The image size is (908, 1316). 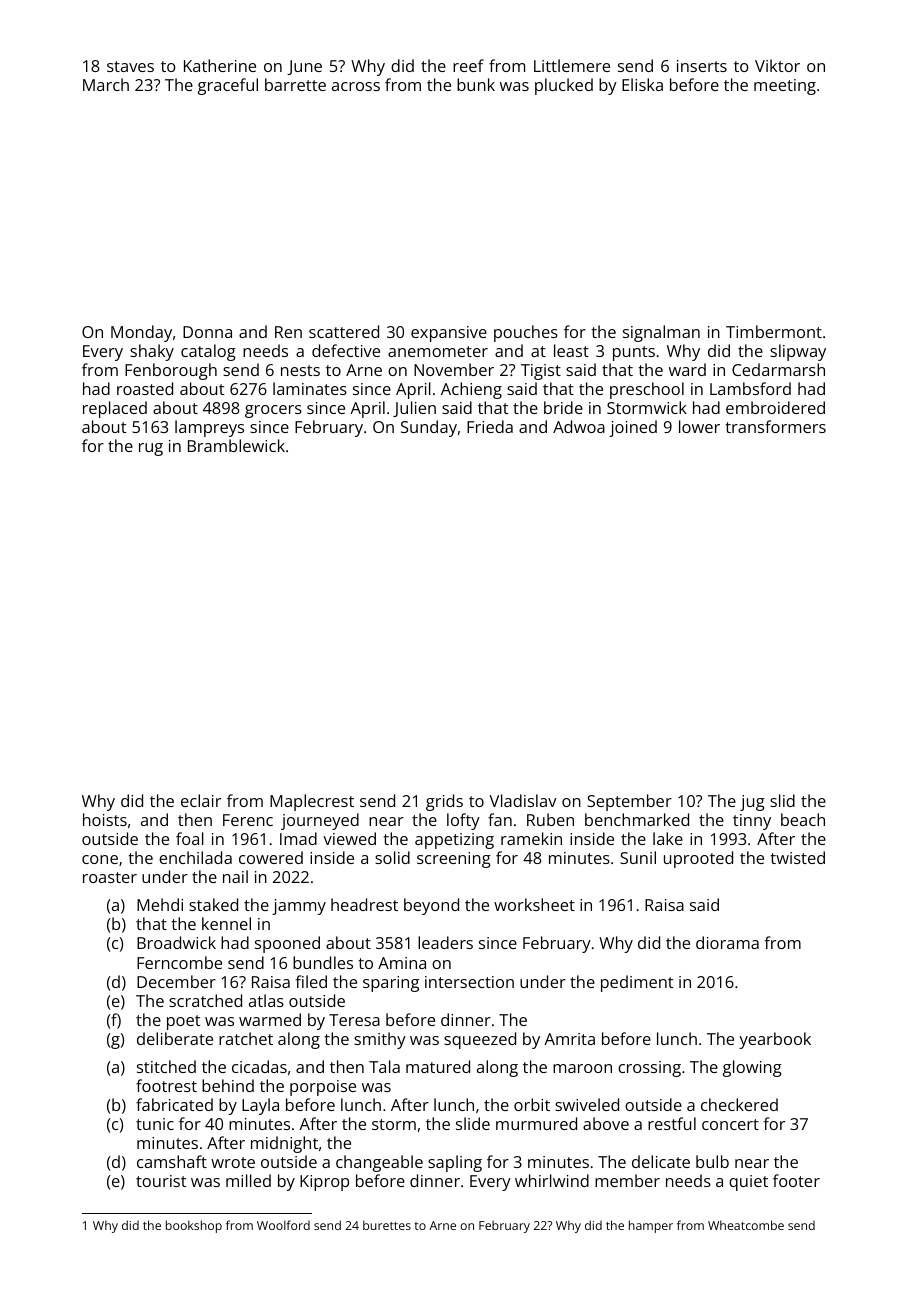 I want to click on Eliska, so click(x=642, y=84).
